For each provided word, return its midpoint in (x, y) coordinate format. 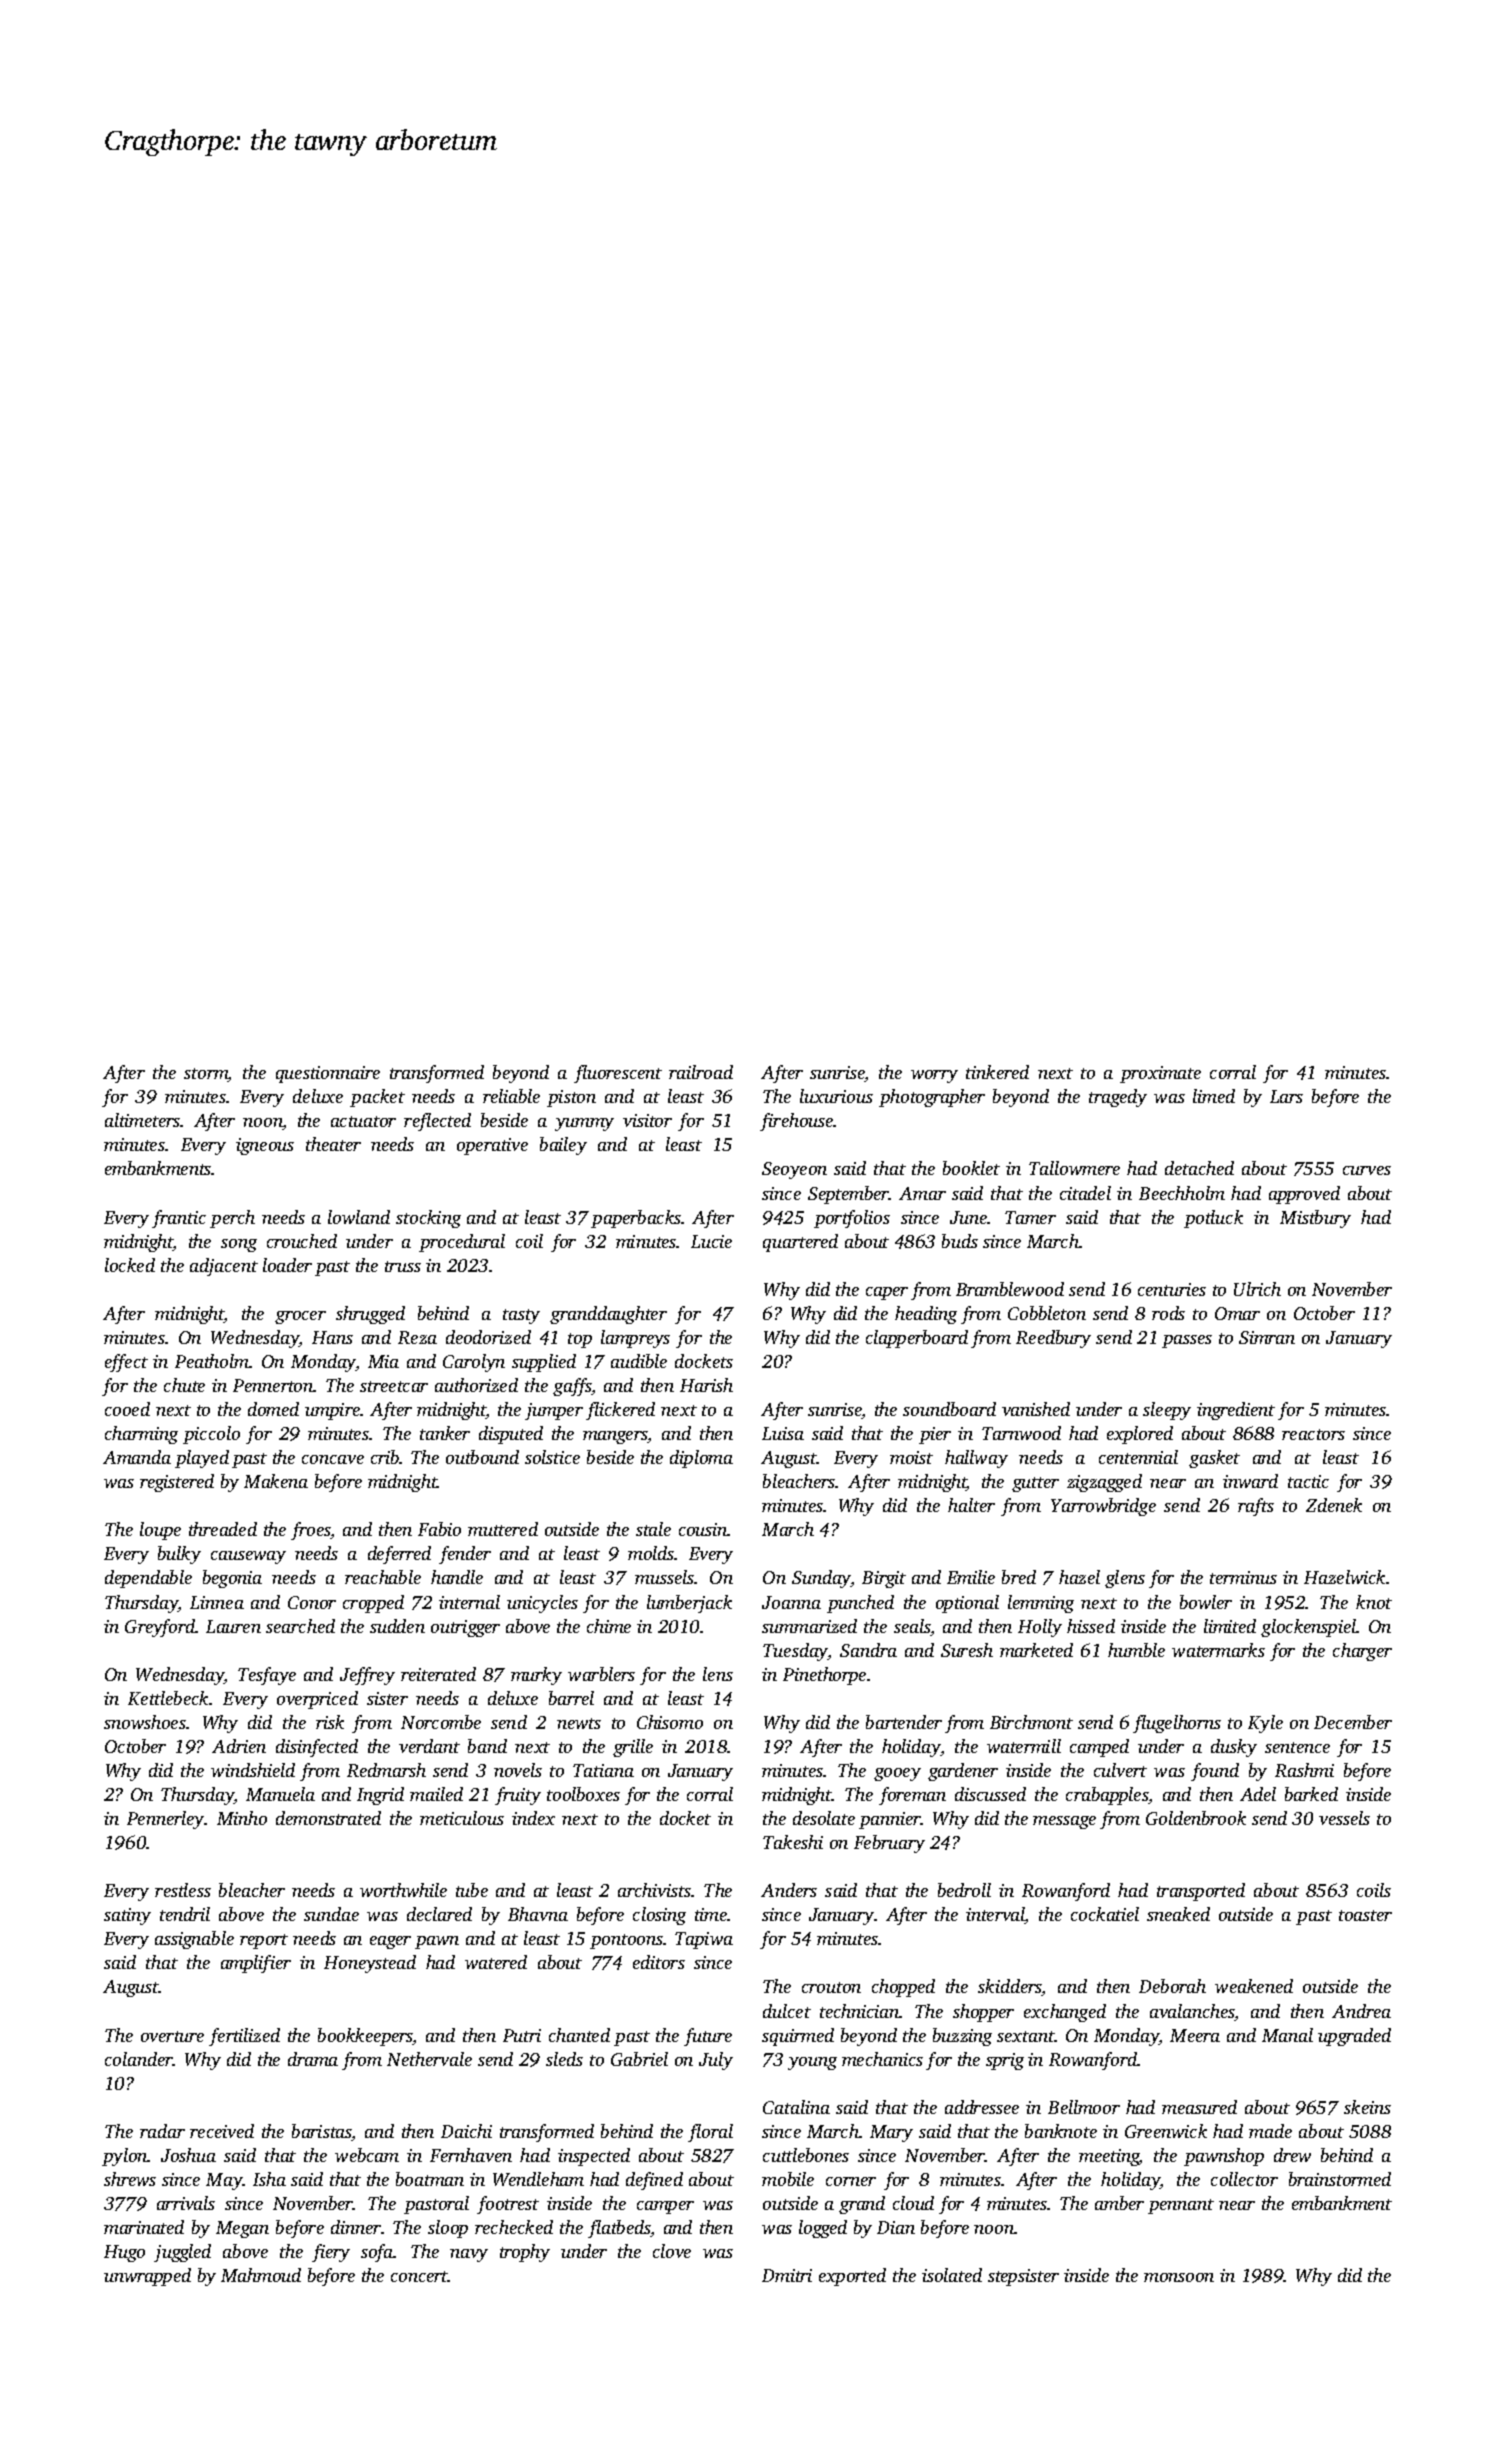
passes (1187, 1341)
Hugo (124, 2253)
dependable (148, 1579)
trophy (525, 2253)
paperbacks (636, 1219)
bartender (904, 1722)
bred (1019, 1577)
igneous (265, 1146)
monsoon (1179, 2277)
